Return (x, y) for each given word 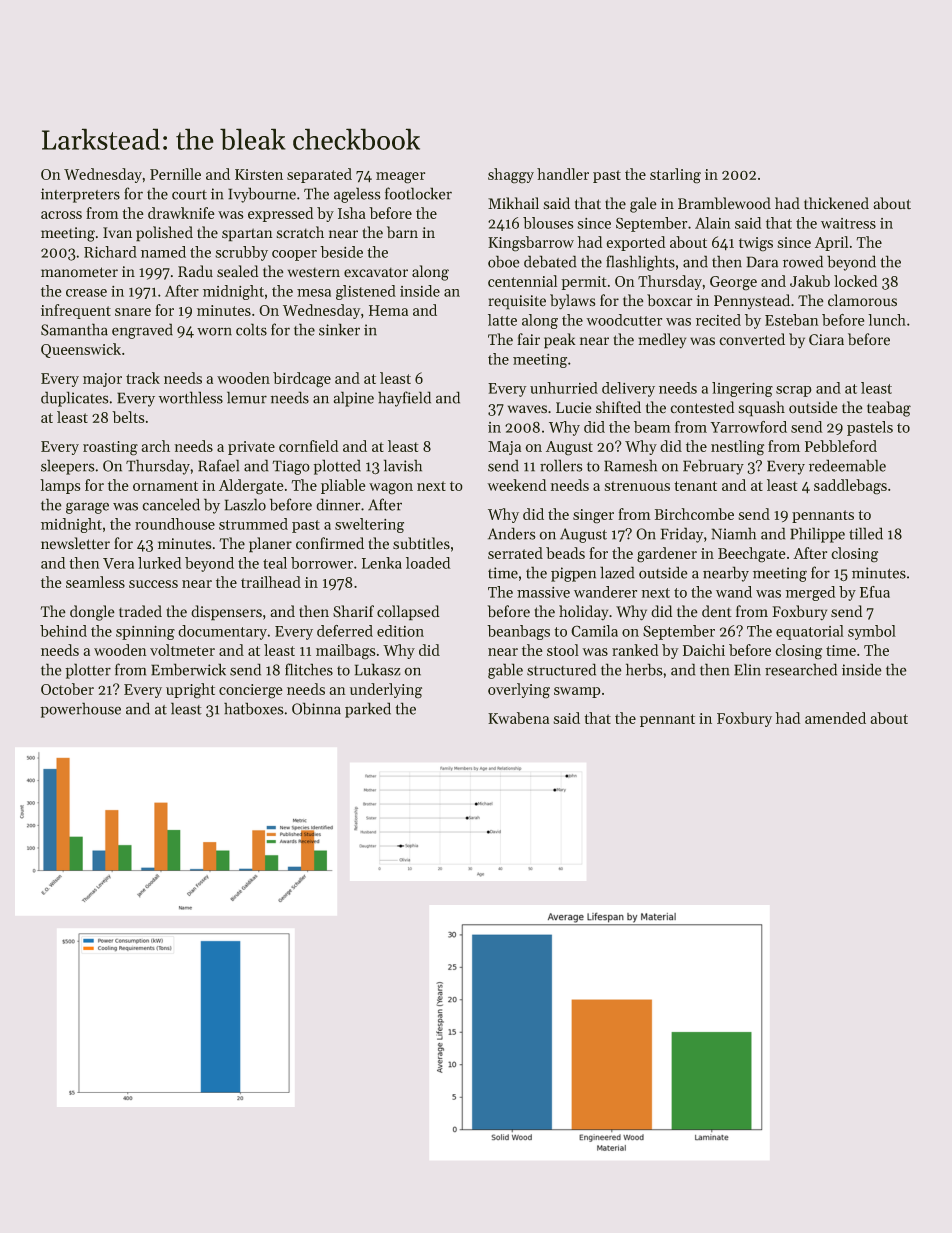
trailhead (271, 582)
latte (502, 320)
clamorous (862, 300)
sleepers (68, 467)
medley (662, 341)
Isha (352, 213)
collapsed (408, 613)
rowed (803, 261)
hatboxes (254, 708)
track (143, 378)
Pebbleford (841, 446)
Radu (195, 271)
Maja (504, 448)
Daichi (704, 650)
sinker (339, 329)
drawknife (181, 213)
